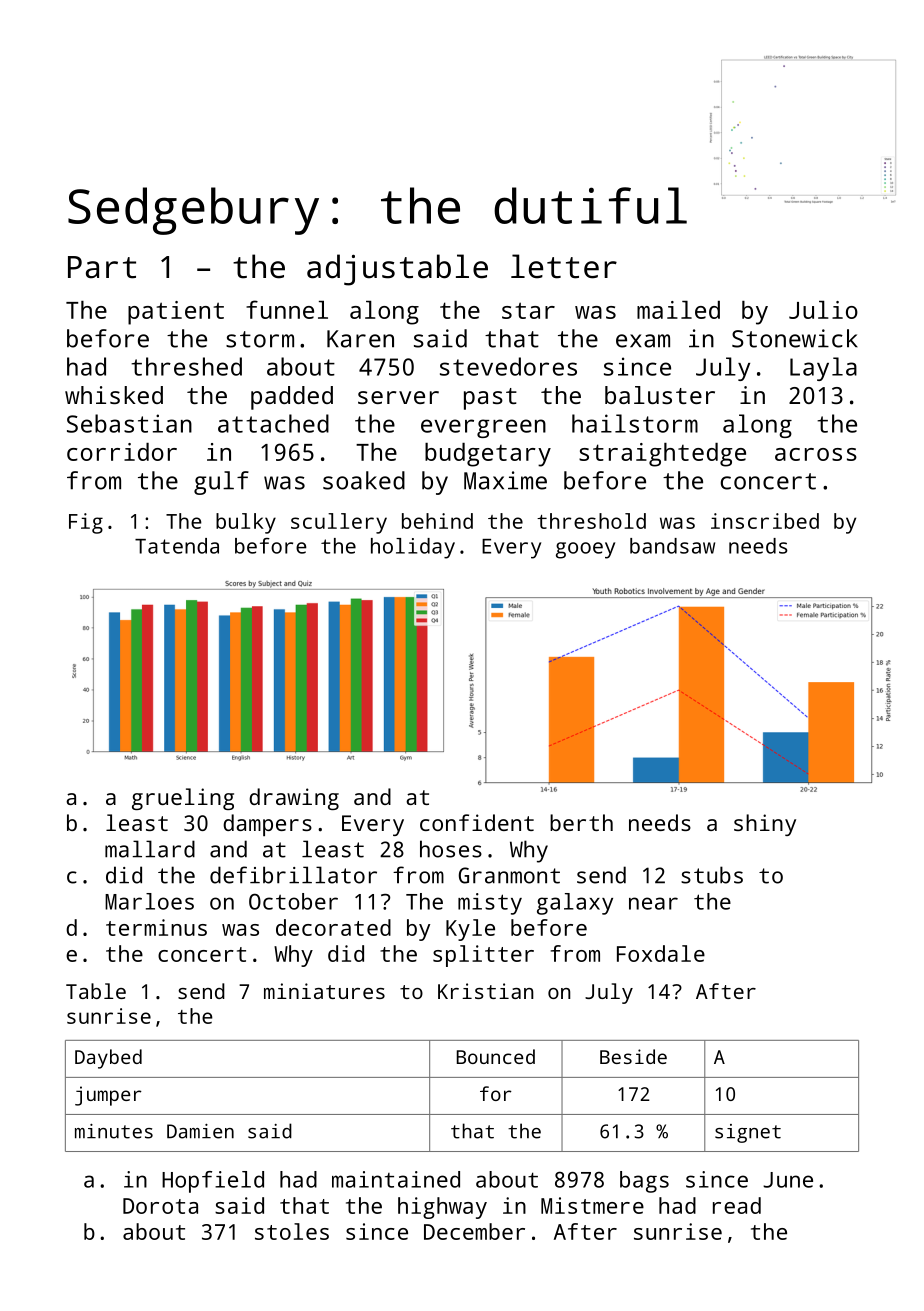 The height and width of the page is (1311, 924). Describe the element at coordinates (488, 455) in the page. I see `budgetary` at that location.
